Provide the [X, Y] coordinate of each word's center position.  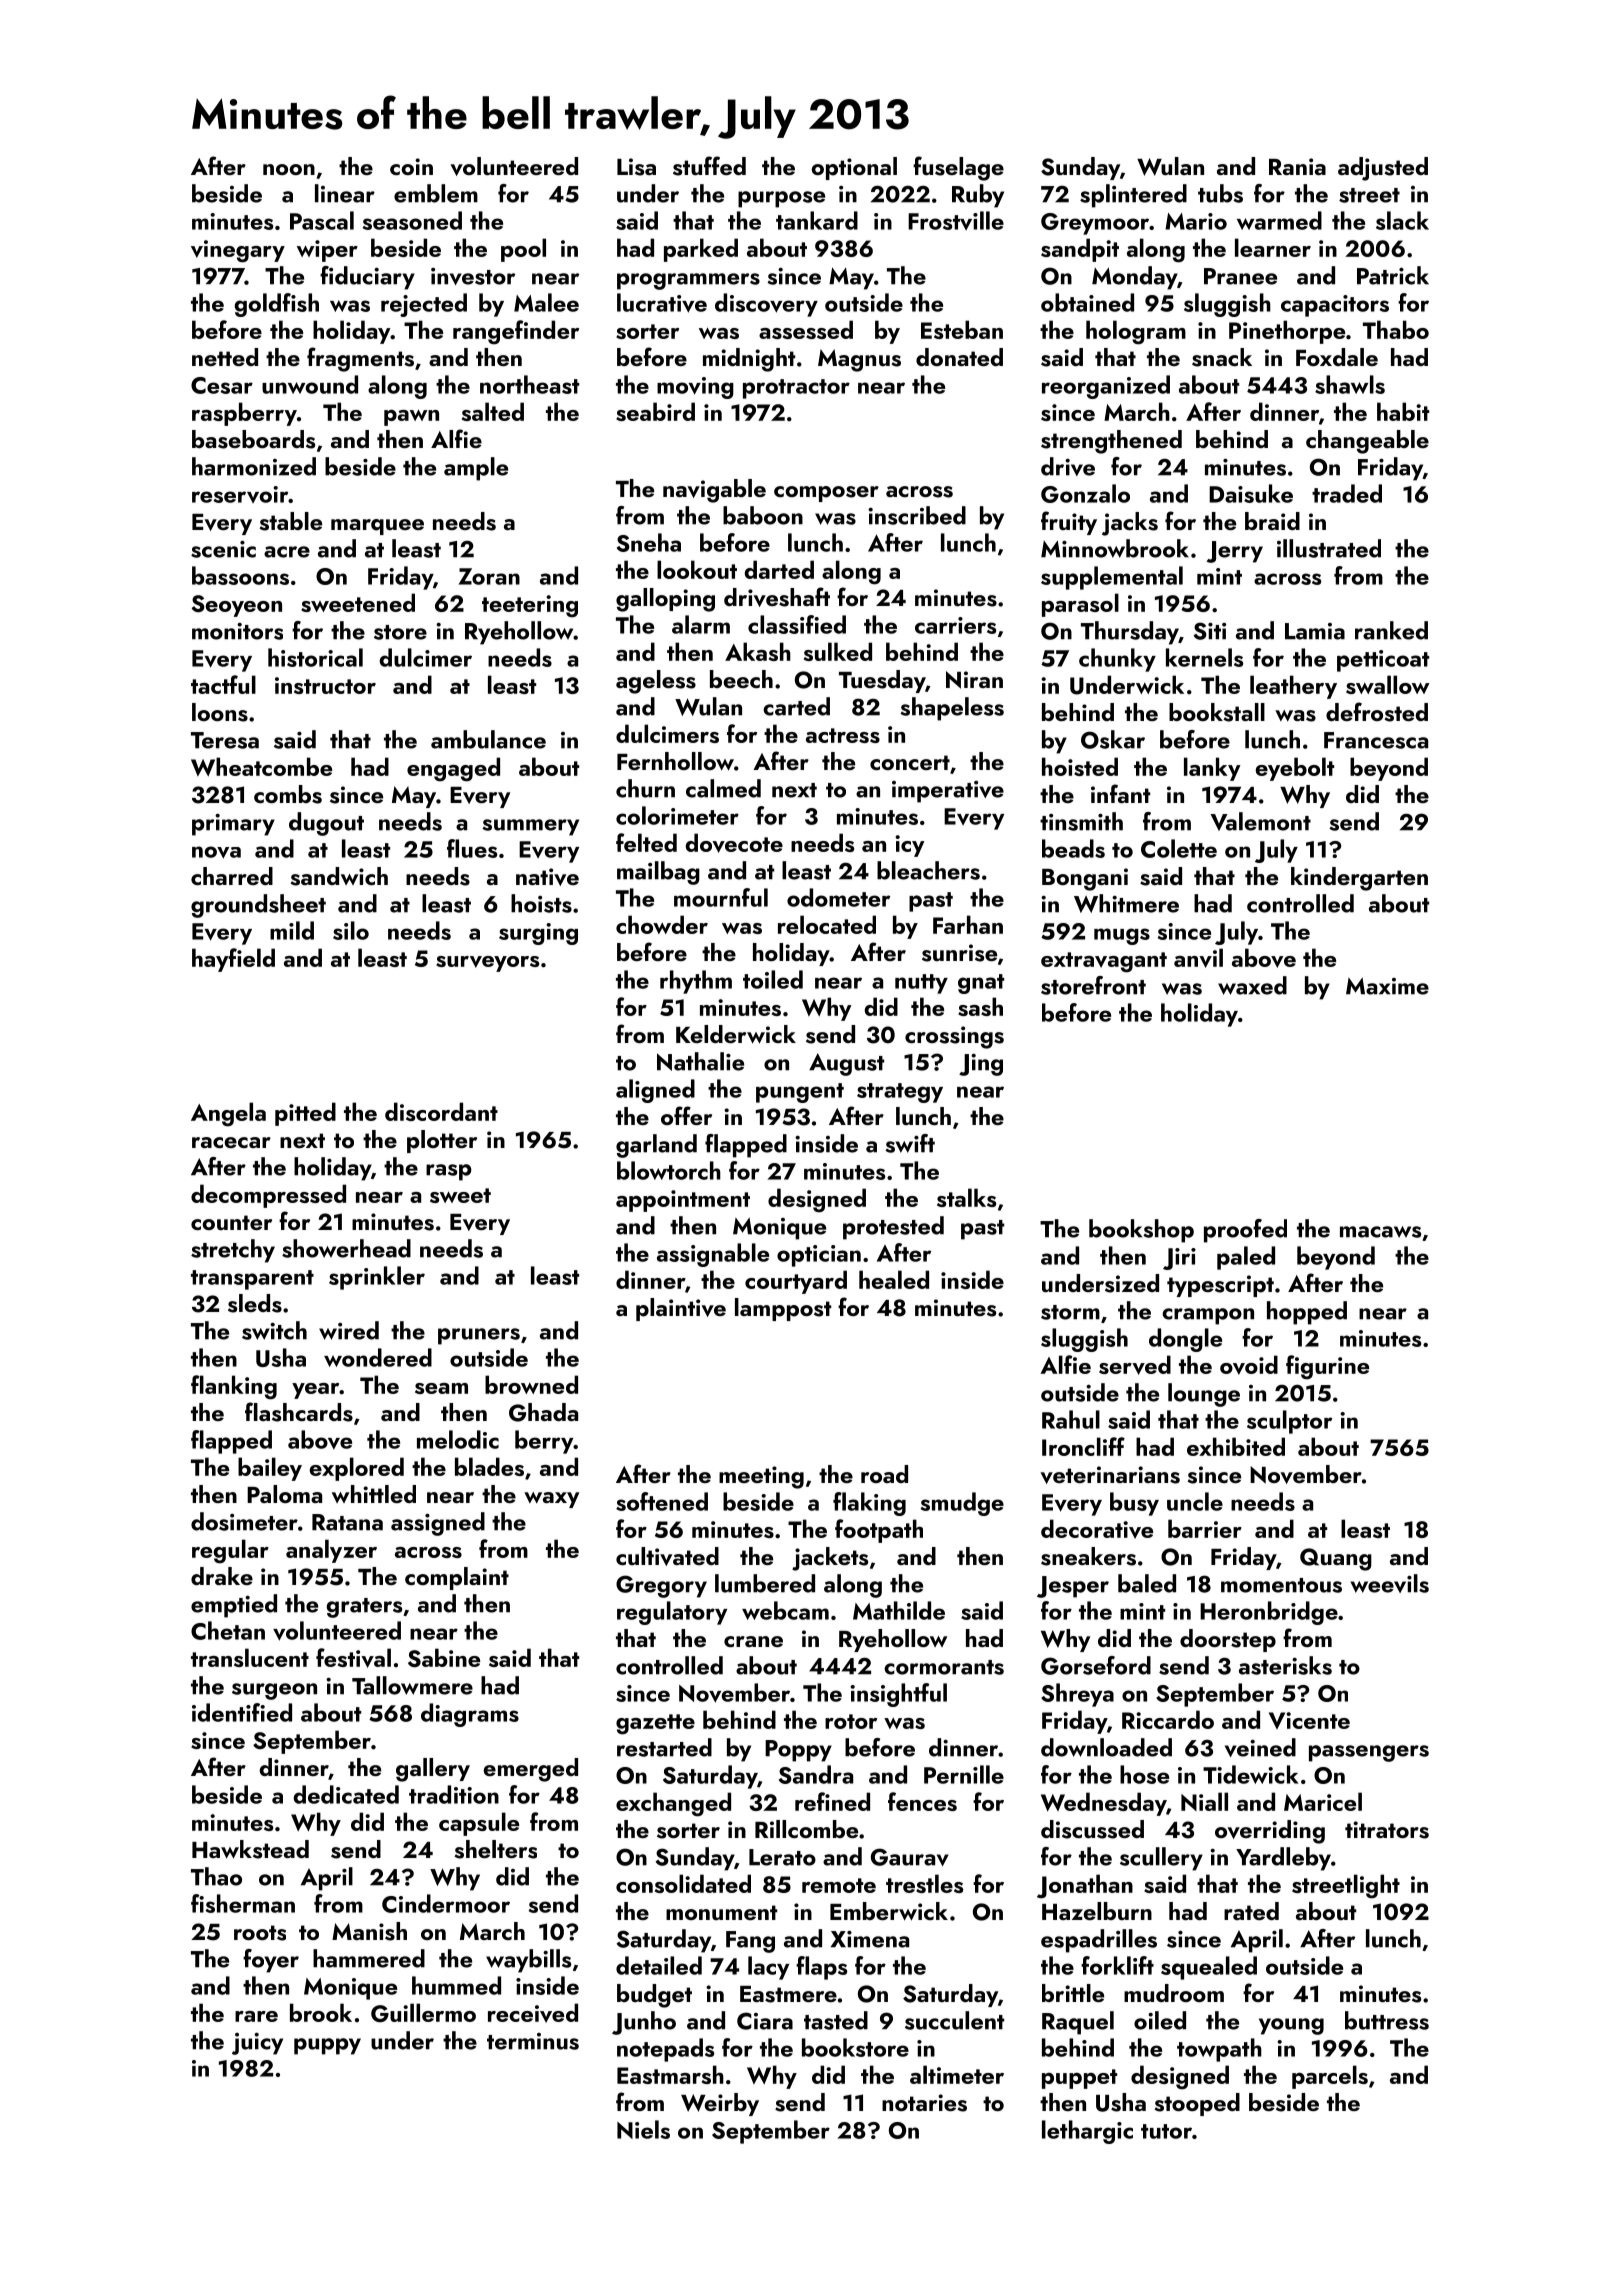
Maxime [1387, 986]
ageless [656, 682]
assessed [806, 329]
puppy [327, 2046]
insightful [898, 1695]
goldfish [277, 305]
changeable [1367, 442]
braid [1272, 521]
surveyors [487, 964]
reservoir [240, 494]
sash [980, 1006]
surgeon [274, 1691]
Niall [1204, 1801]
